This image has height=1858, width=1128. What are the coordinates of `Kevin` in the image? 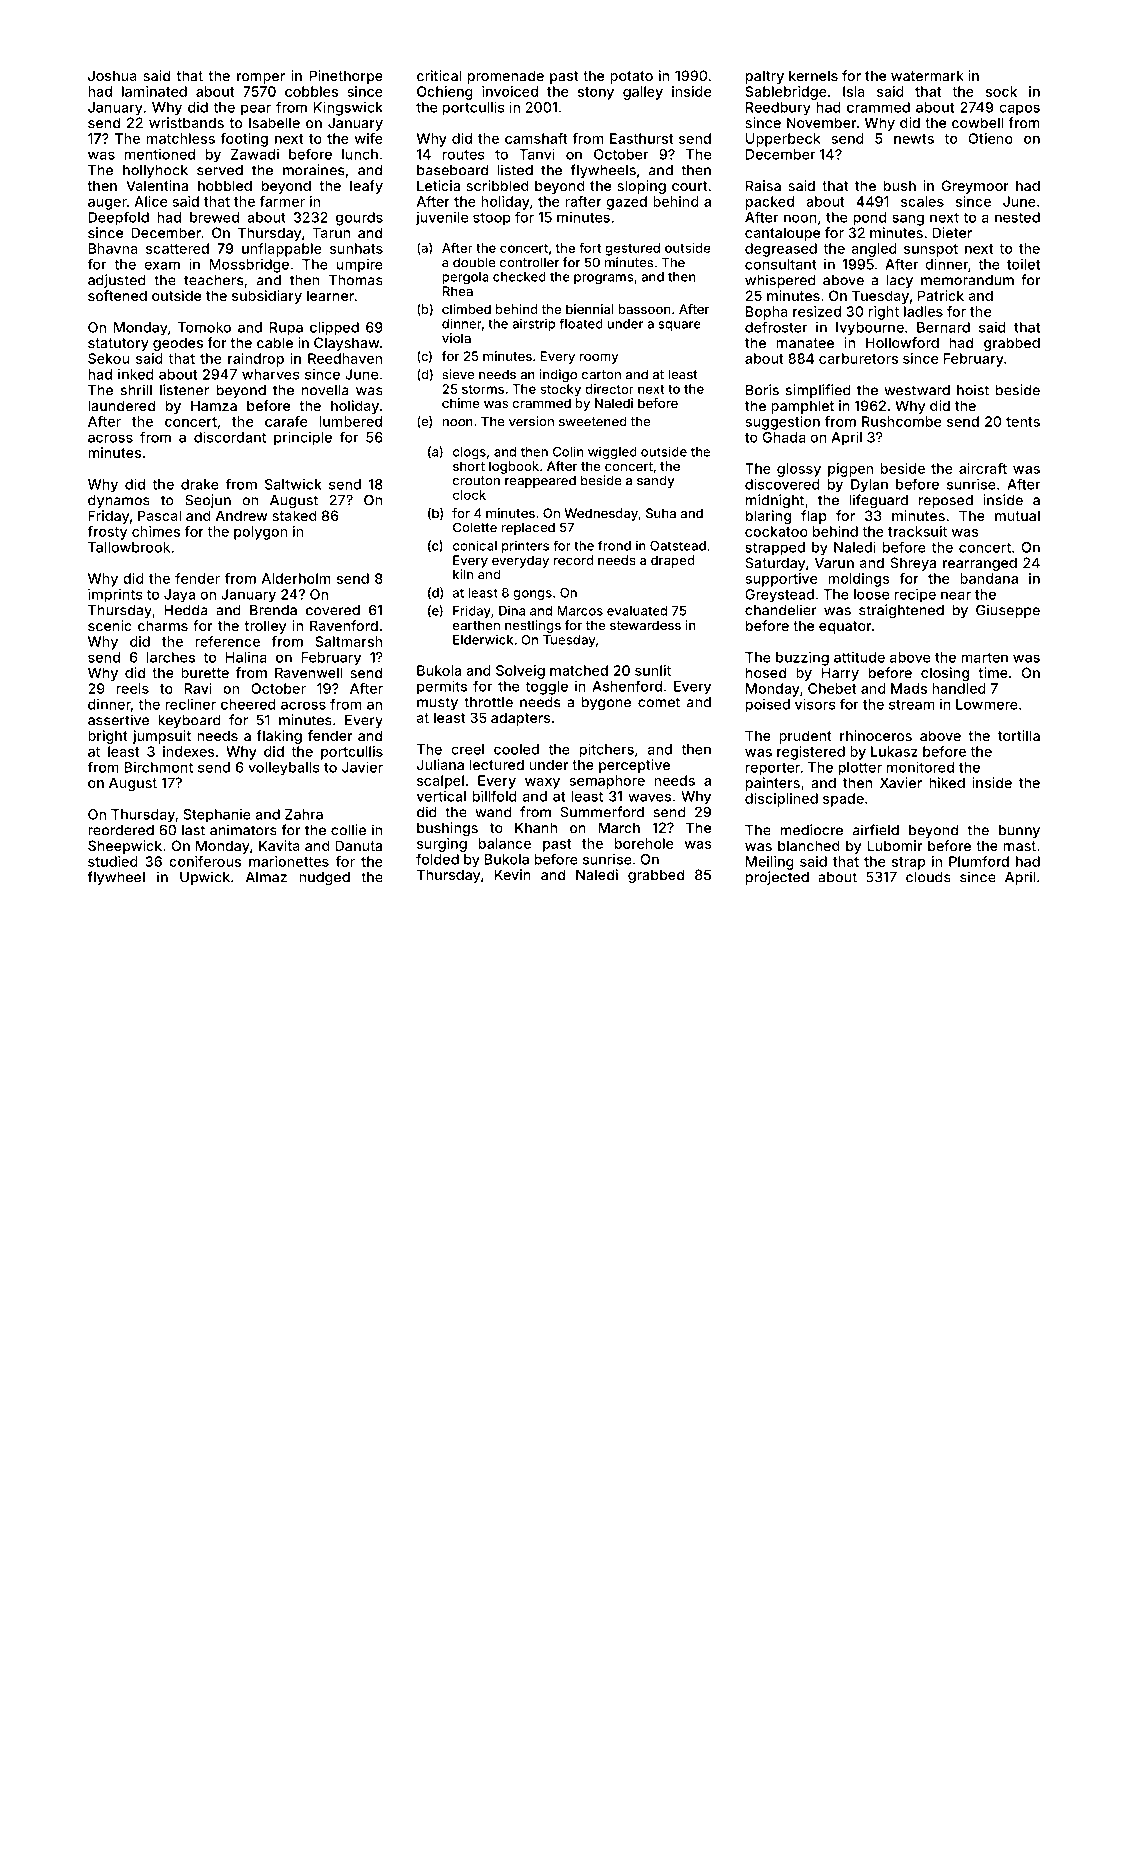 It's located at (513, 874).
